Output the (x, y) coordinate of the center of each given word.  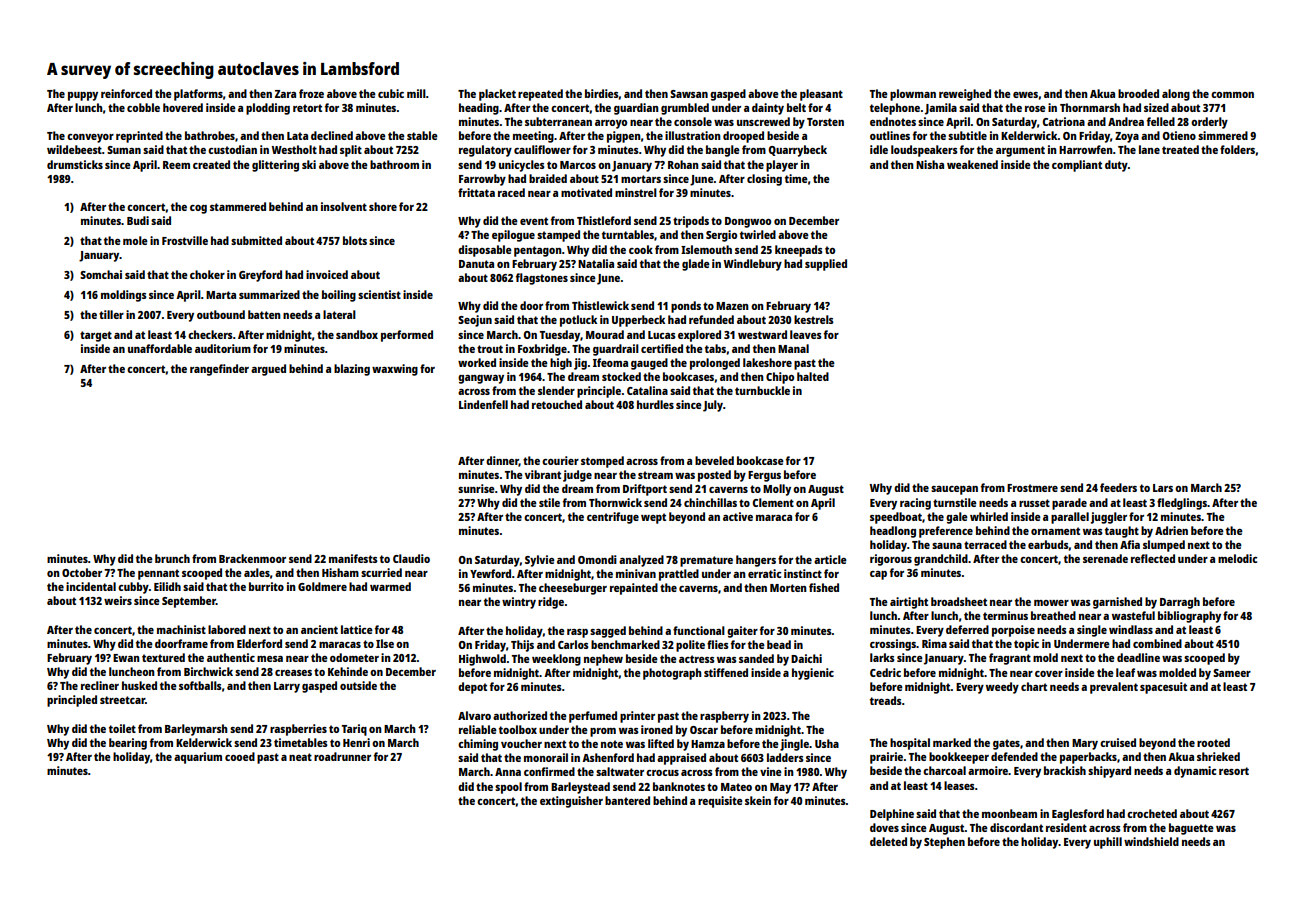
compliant (1077, 166)
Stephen (944, 843)
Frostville (185, 240)
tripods (691, 222)
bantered (627, 800)
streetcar (122, 700)
